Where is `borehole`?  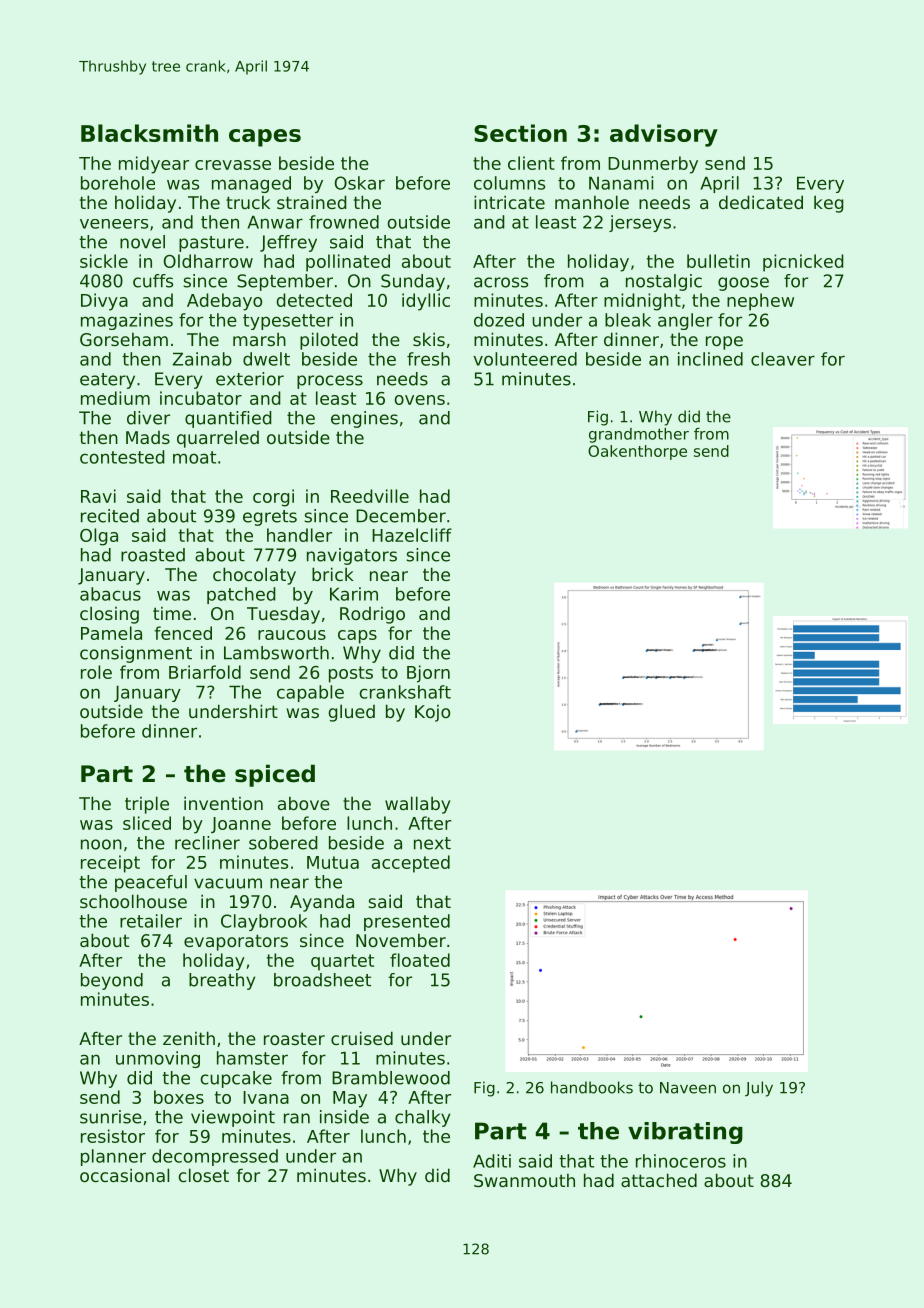 borehole is located at coordinates (118, 183).
